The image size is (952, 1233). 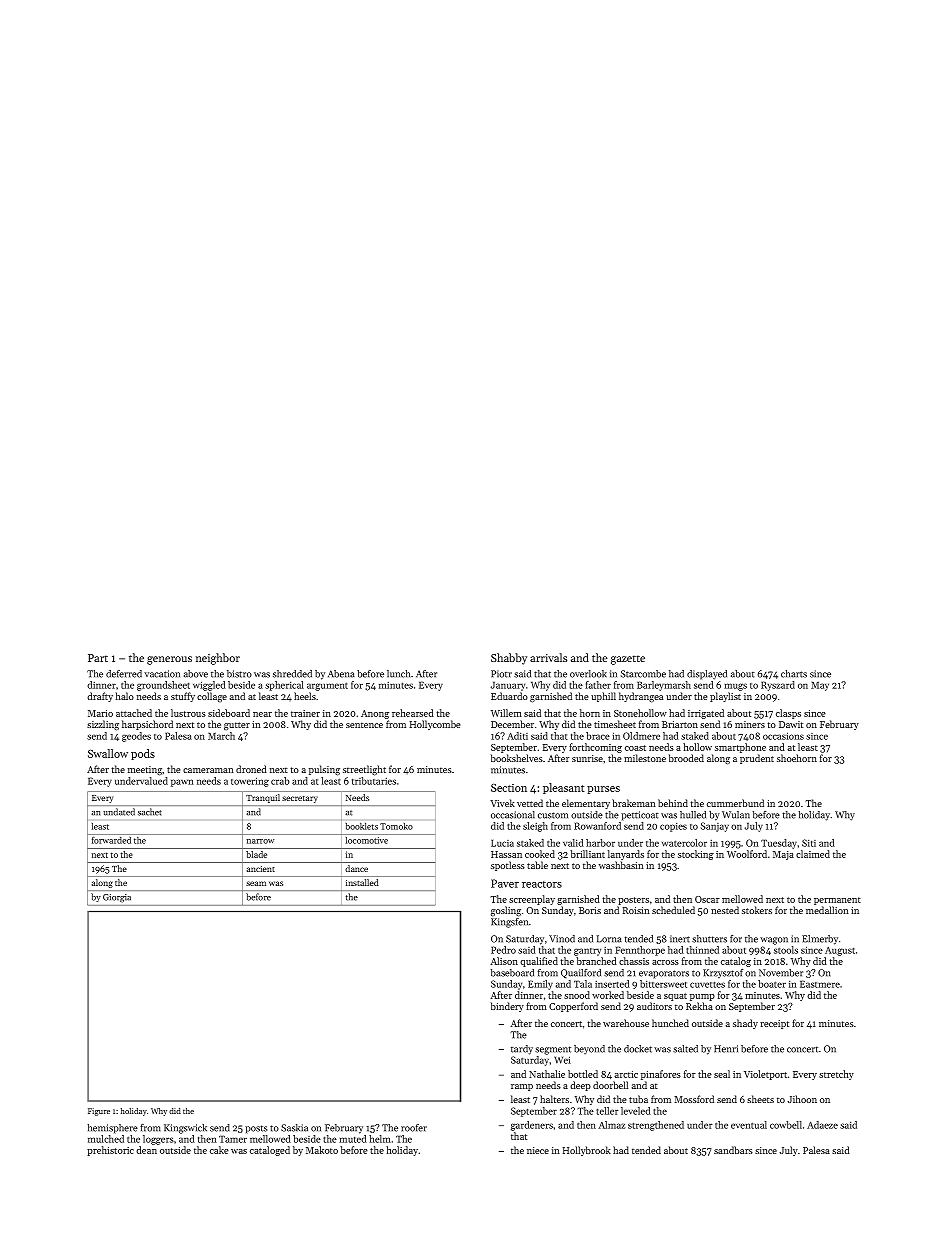 What do you see at coordinates (110, 1151) in the screenshot?
I see `prehistoric` at bounding box center [110, 1151].
